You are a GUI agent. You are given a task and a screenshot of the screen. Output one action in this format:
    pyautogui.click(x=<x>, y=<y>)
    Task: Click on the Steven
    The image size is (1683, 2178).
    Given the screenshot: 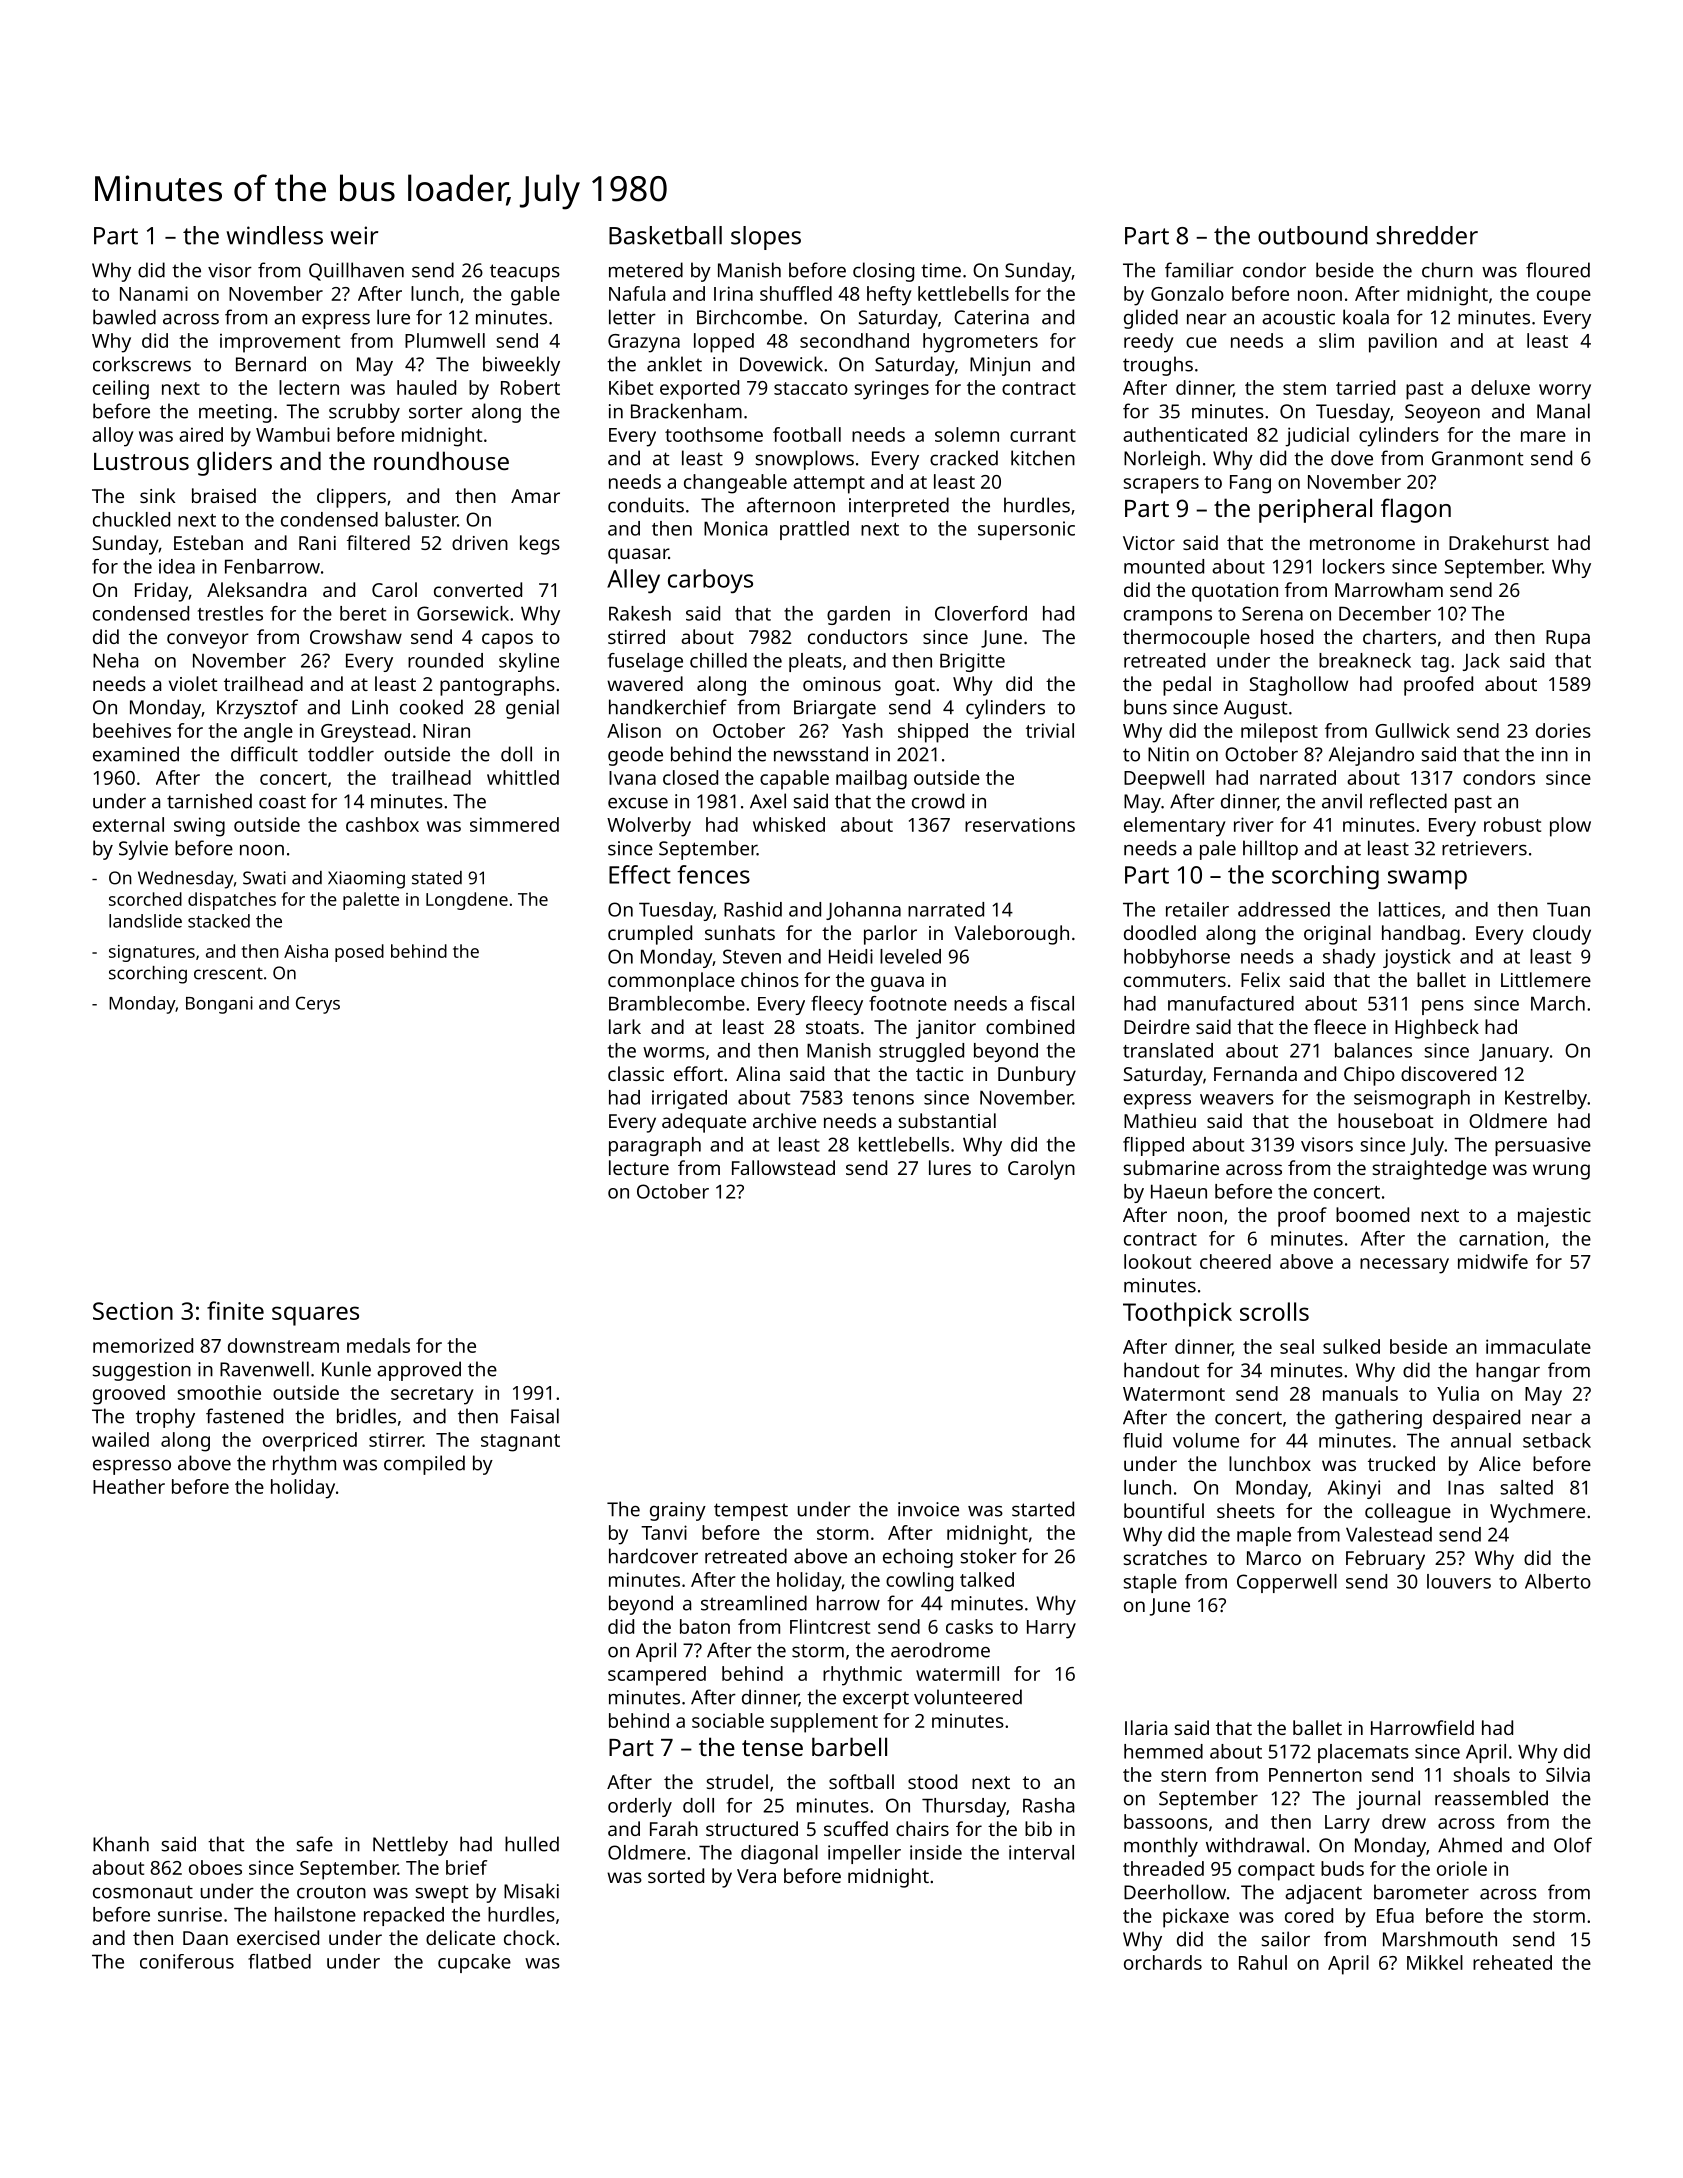 What is the action you would take?
    pyautogui.click(x=752, y=956)
